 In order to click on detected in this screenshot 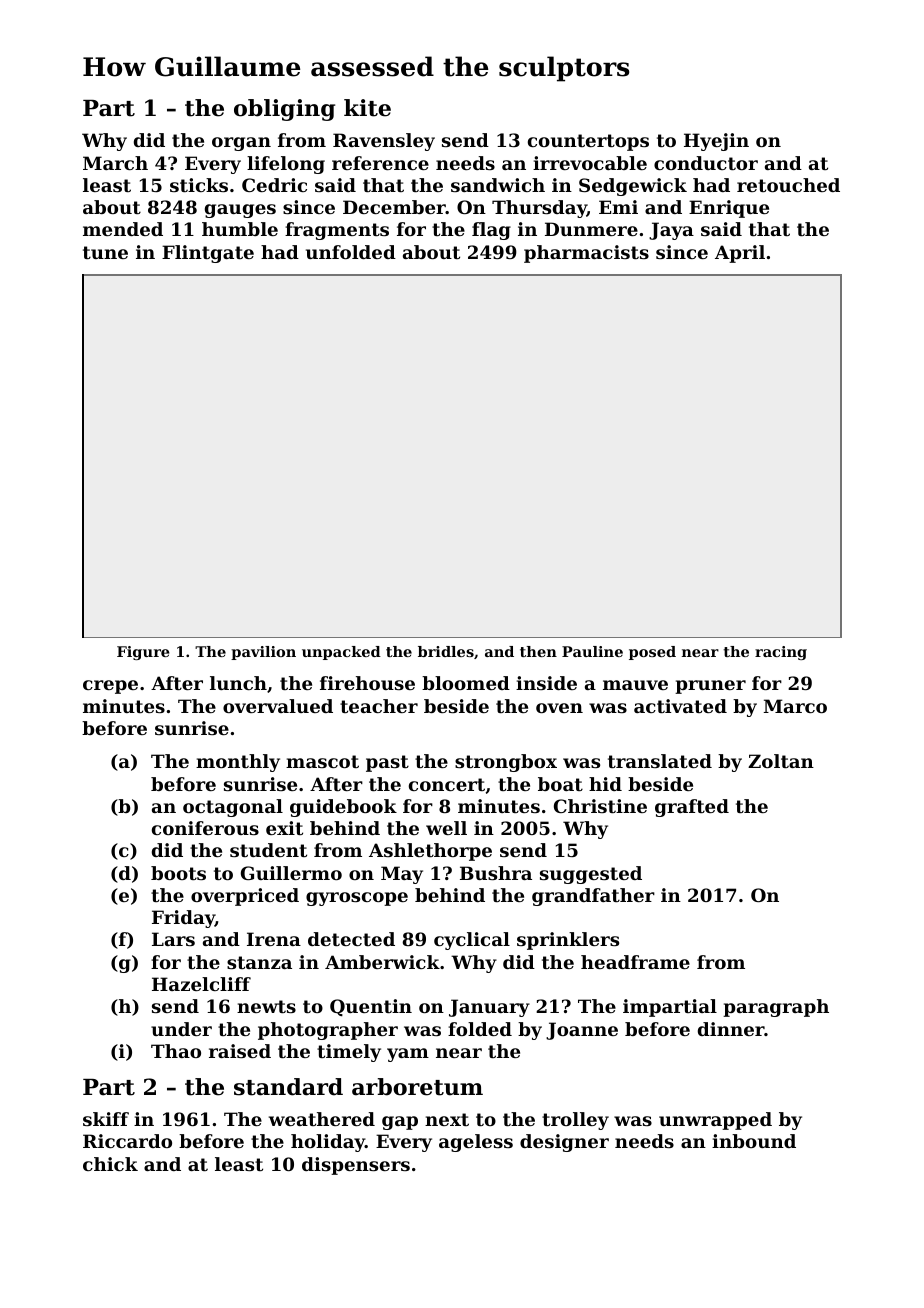, I will do `click(351, 939)`.
